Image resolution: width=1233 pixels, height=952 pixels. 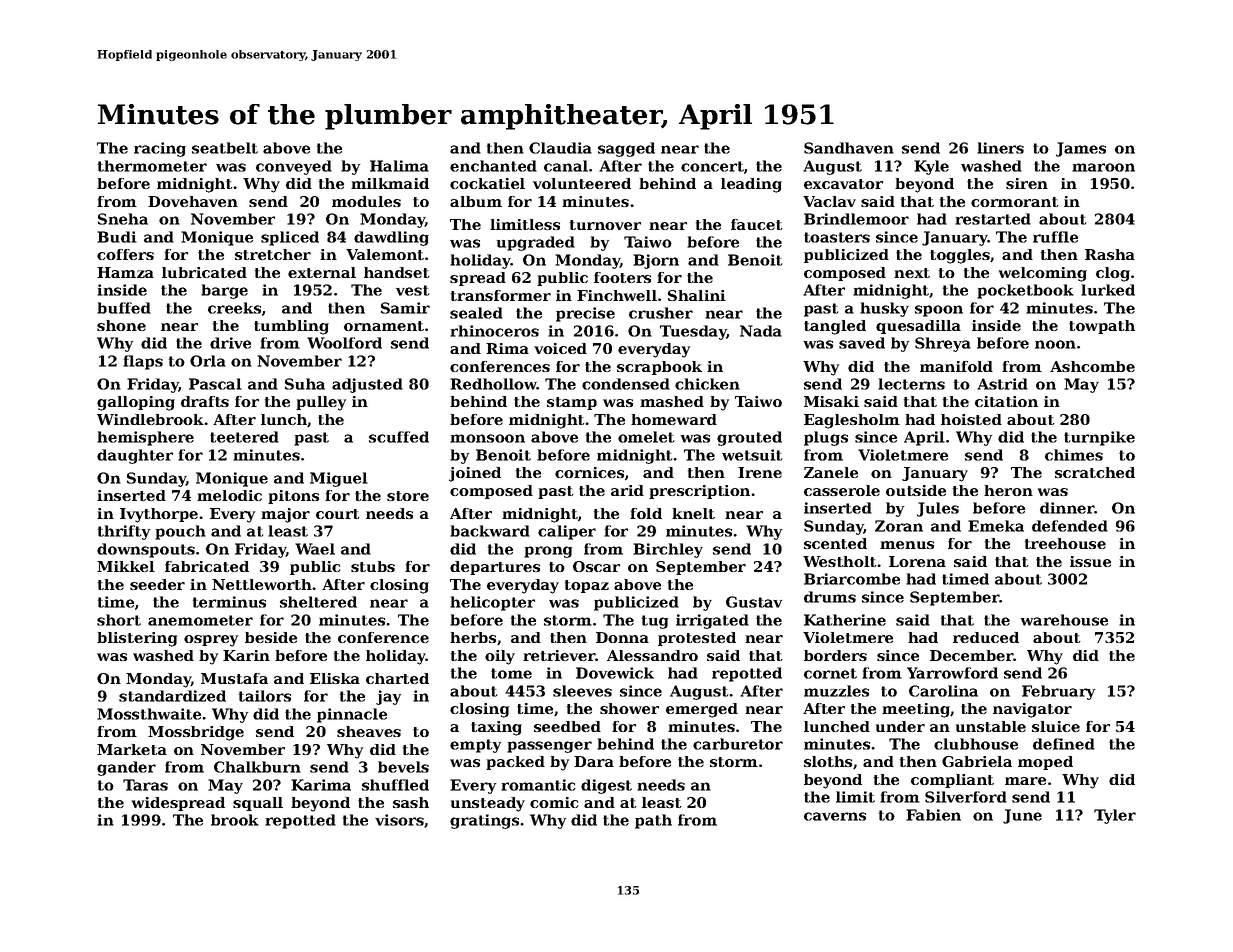 What do you see at coordinates (488, 804) in the page?
I see `unsteady` at bounding box center [488, 804].
